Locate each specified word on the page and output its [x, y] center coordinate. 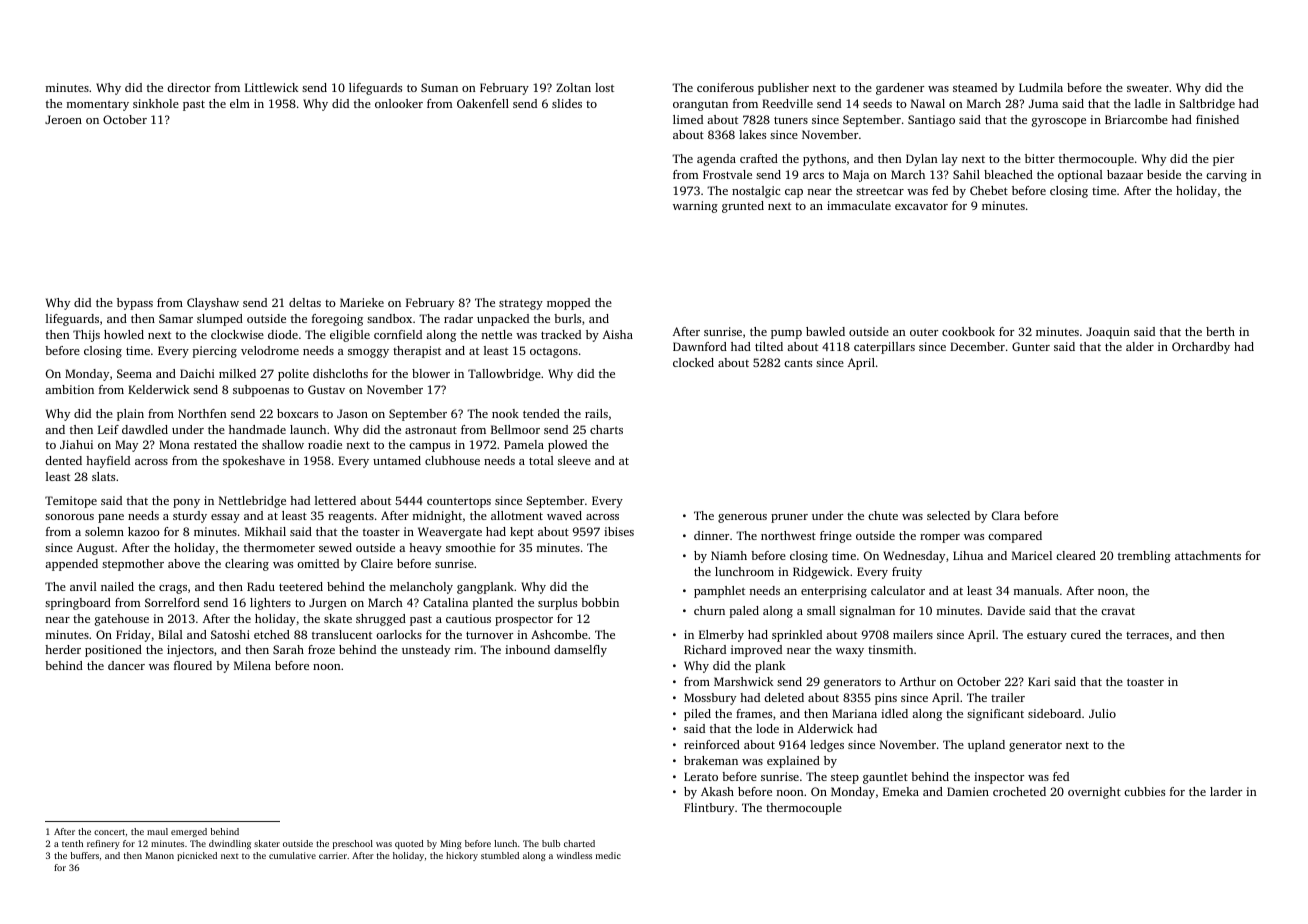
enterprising [834, 592]
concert [109, 832]
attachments [1208, 555]
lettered [335, 500]
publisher [783, 89]
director [189, 87]
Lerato [701, 776]
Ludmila [1041, 87]
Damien [968, 791]
